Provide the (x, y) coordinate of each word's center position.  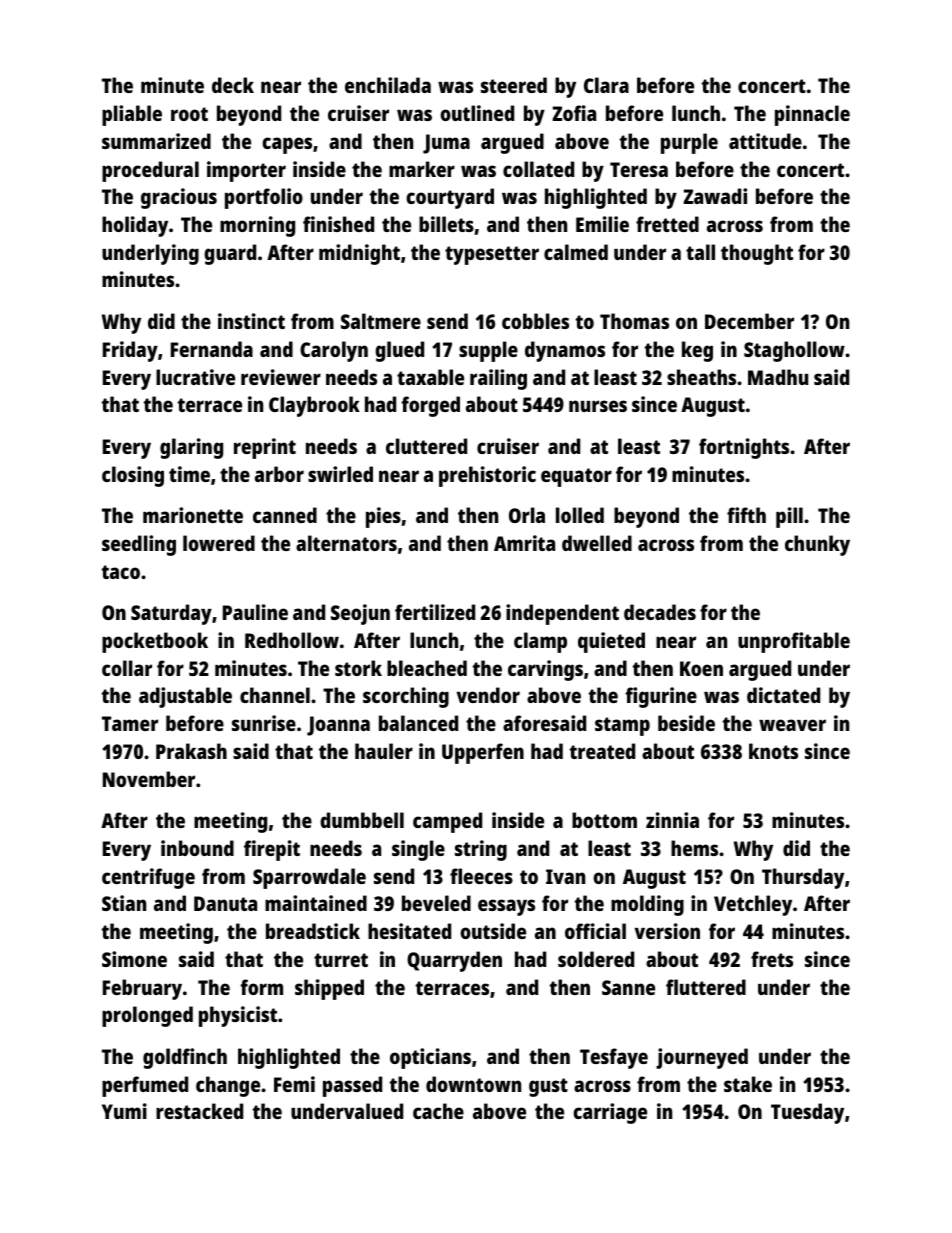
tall (700, 252)
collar (127, 668)
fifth (746, 515)
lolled (580, 515)
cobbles (535, 321)
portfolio (264, 198)
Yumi (124, 1111)
